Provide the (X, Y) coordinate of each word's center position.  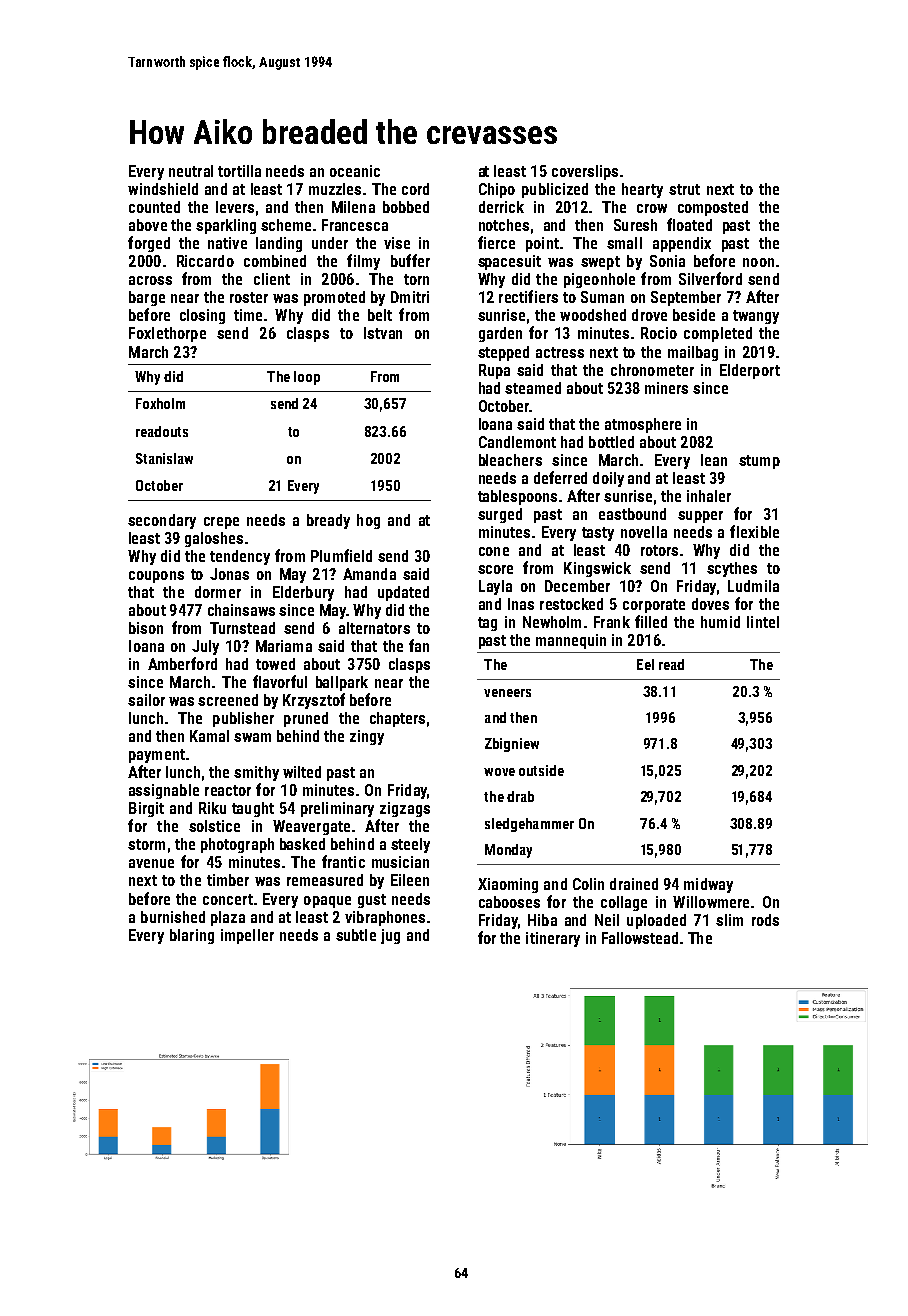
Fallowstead (640, 938)
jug (390, 936)
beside (694, 315)
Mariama (284, 646)
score (495, 569)
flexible (754, 531)
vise (397, 243)
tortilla (239, 171)
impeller (247, 936)
